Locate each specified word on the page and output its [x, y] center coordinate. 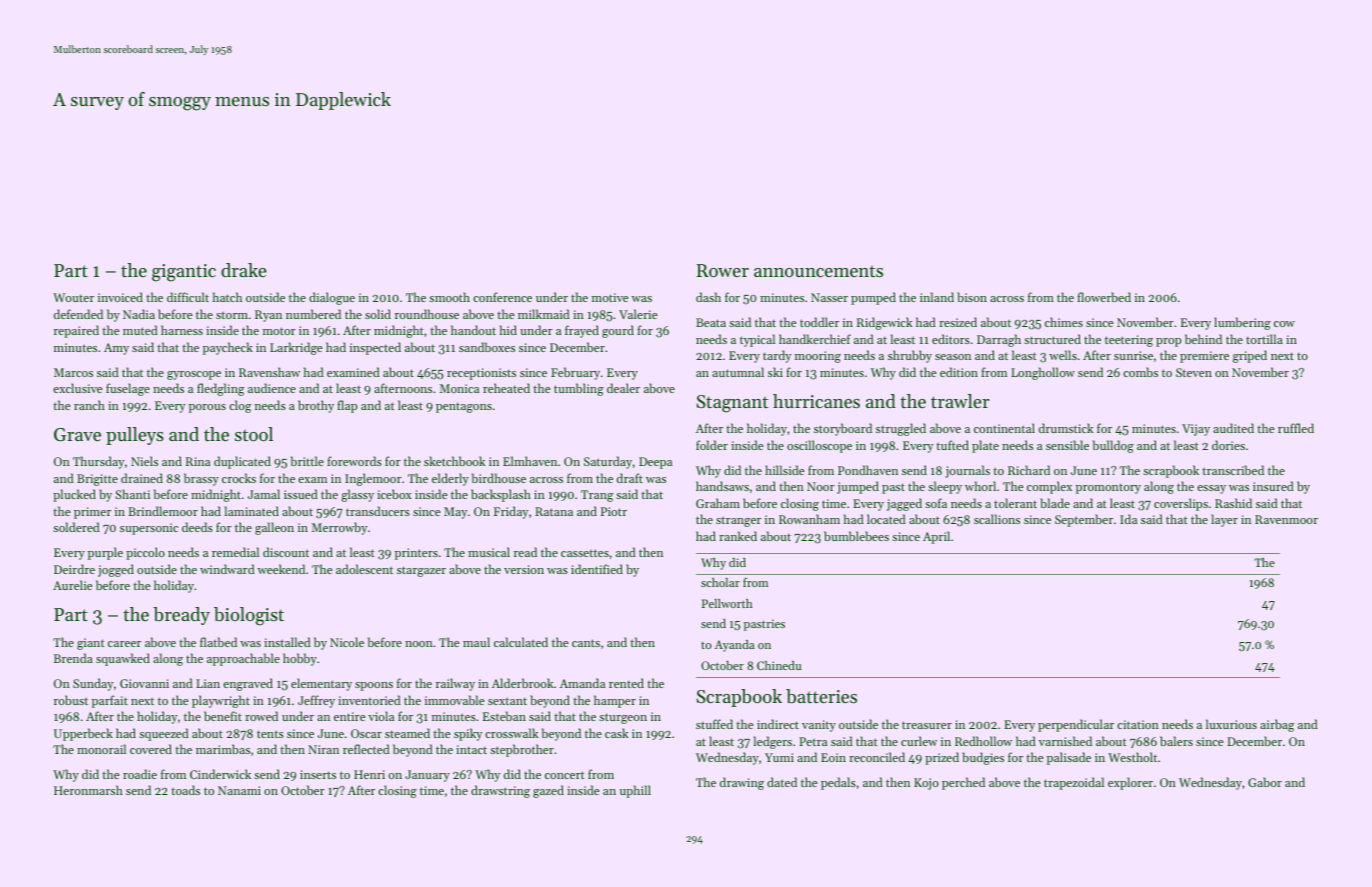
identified [597, 569]
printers [416, 554]
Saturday [608, 462]
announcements [818, 271]
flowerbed [1104, 297]
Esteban [504, 716]
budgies [983, 758]
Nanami [239, 790]
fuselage [128, 389]
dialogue [332, 298]
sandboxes [487, 347]
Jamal [264, 494]
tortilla [1264, 339]
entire [350, 716]
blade [1055, 503]
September [1084, 520]
